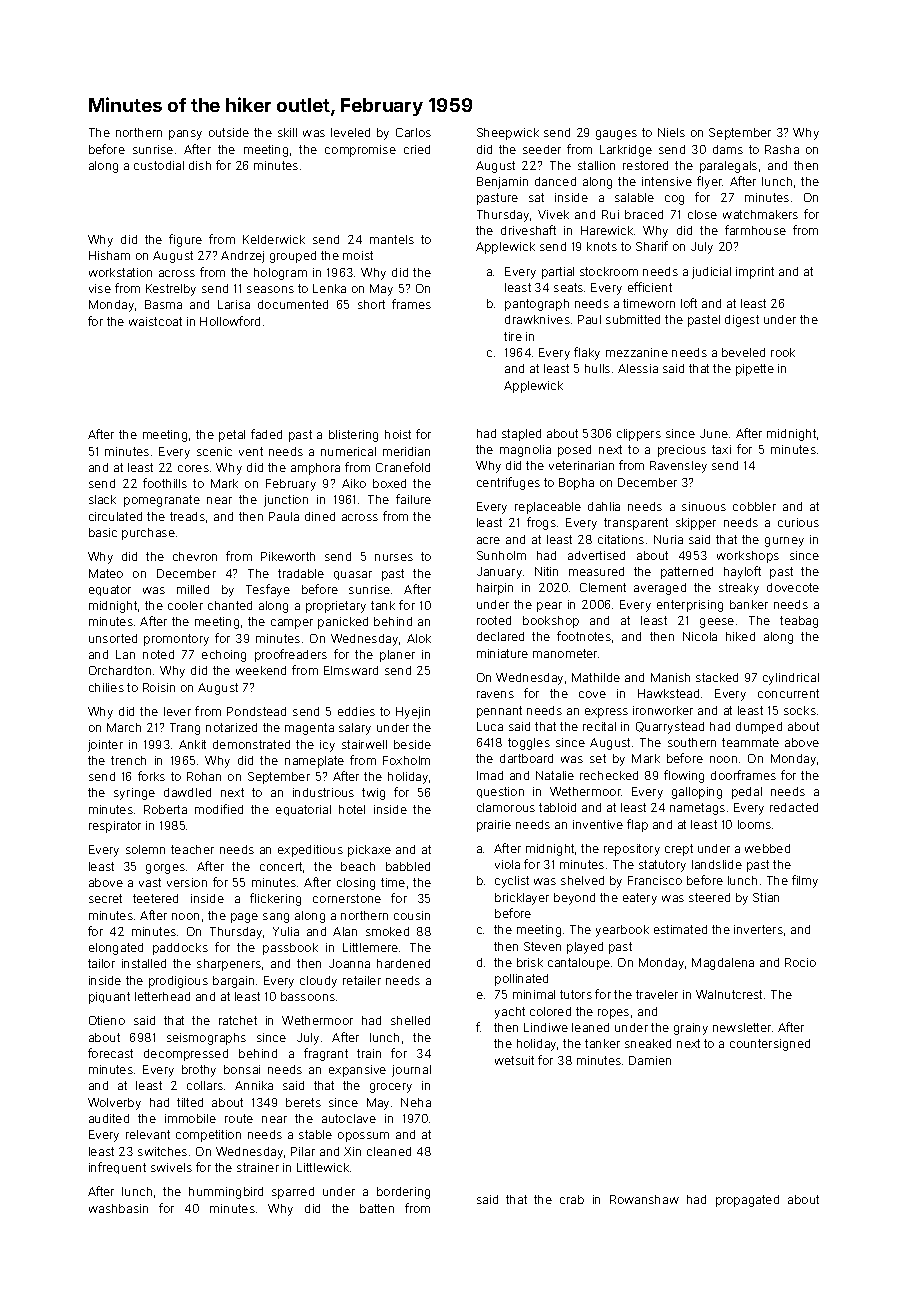  What do you see at coordinates (274, 239) in the screenshot?
I see `Kelderwick` at bounding box center [274, 239].
